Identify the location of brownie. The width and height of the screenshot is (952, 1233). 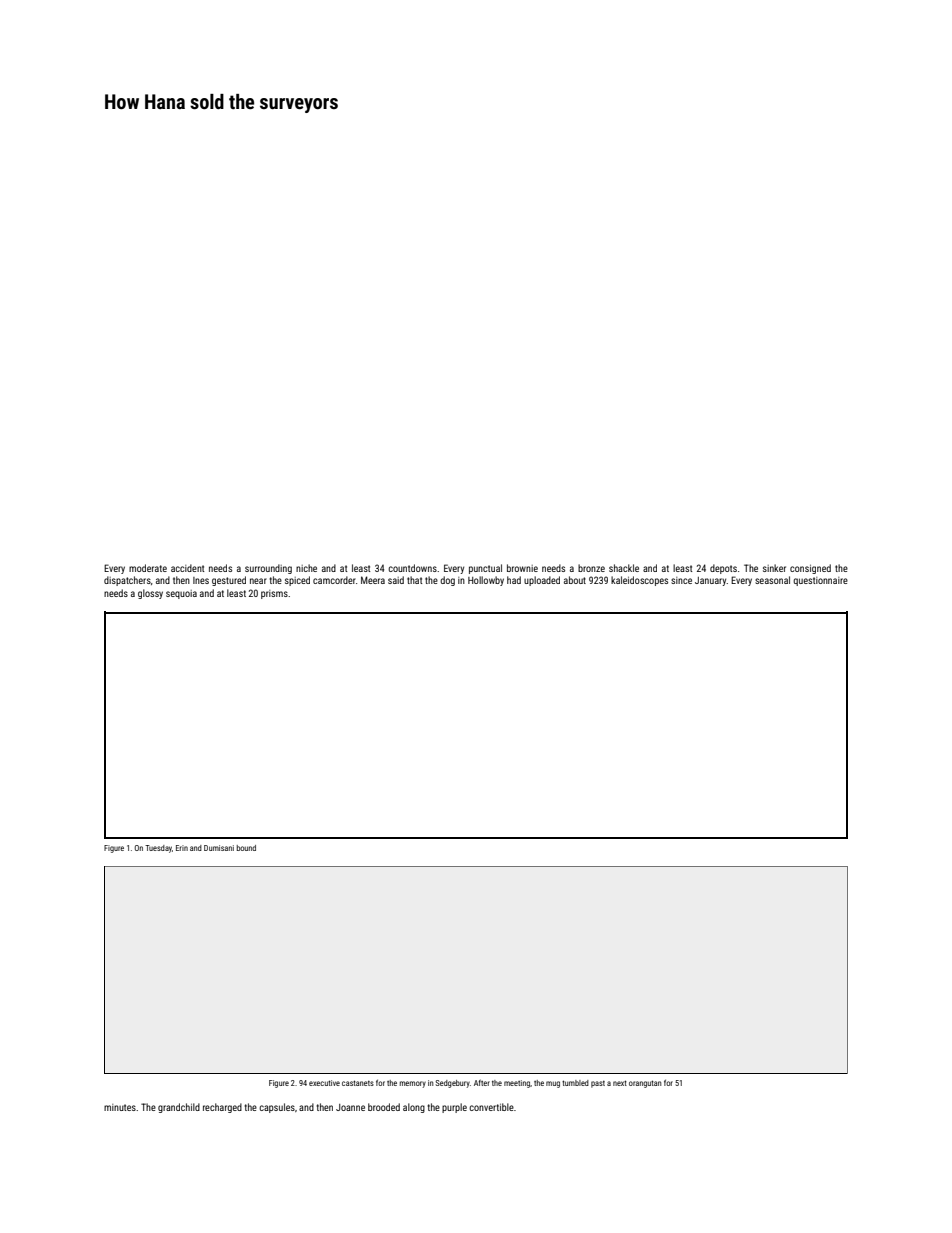
(522, 568).
